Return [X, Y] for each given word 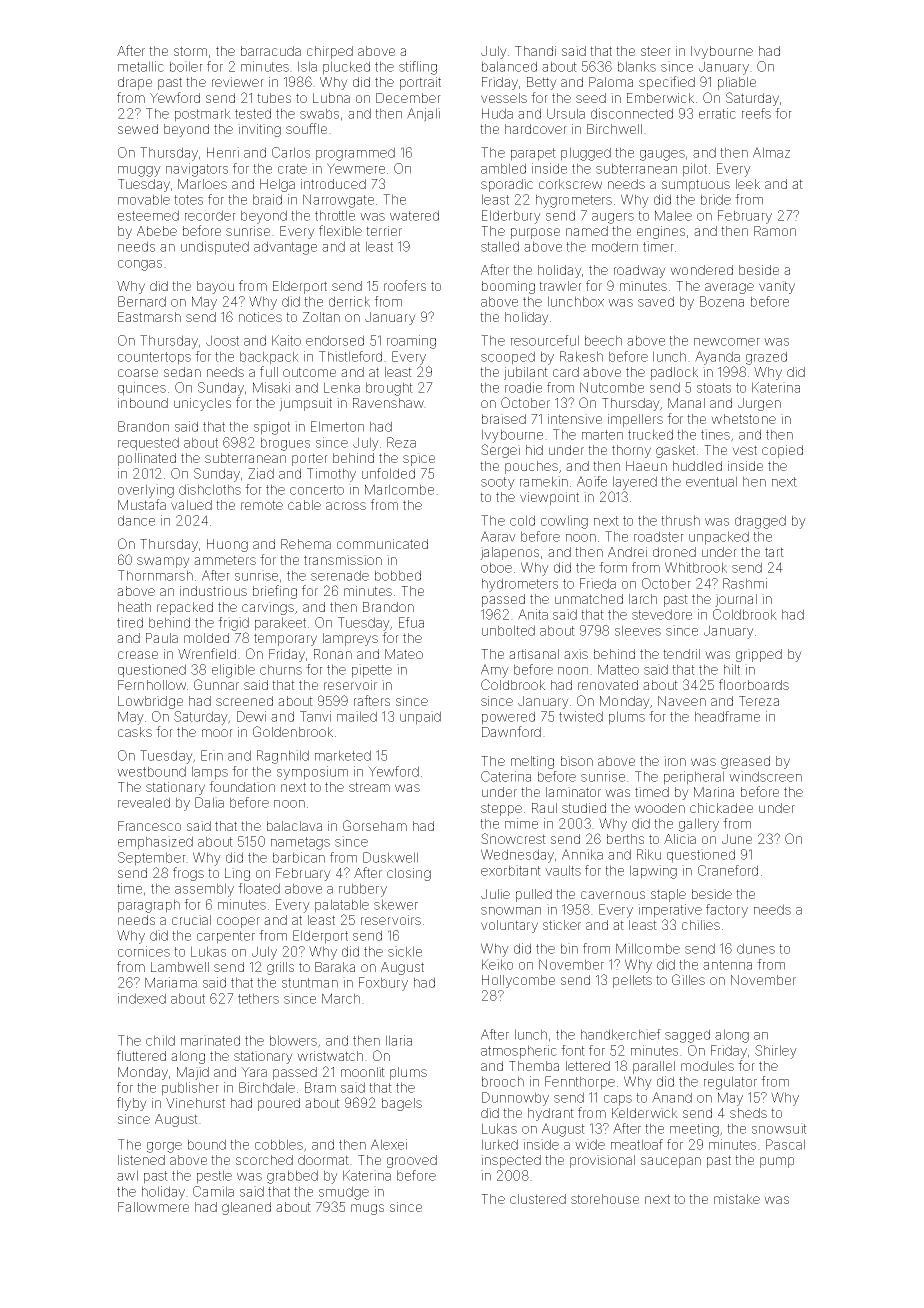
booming [508, 287]
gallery [699, 825]
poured [279, 1104]
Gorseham [375, 825]
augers [613, 218]
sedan [182, 372]
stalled [500, 246]
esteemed [148, 215]
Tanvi [315, 716]
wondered [701, 270]
